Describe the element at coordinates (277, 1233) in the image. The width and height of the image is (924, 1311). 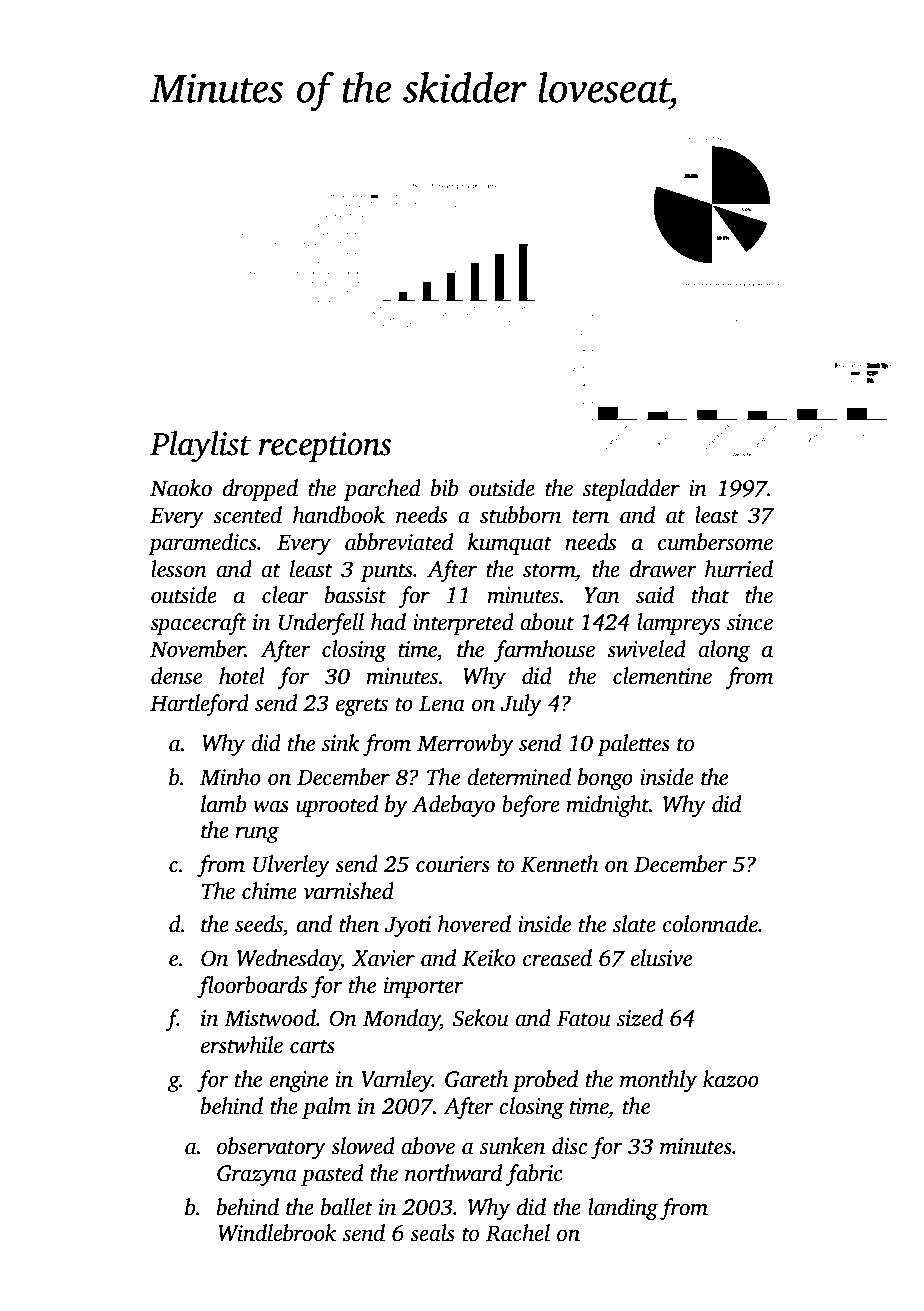
I see `Windlebrook` at that location.
